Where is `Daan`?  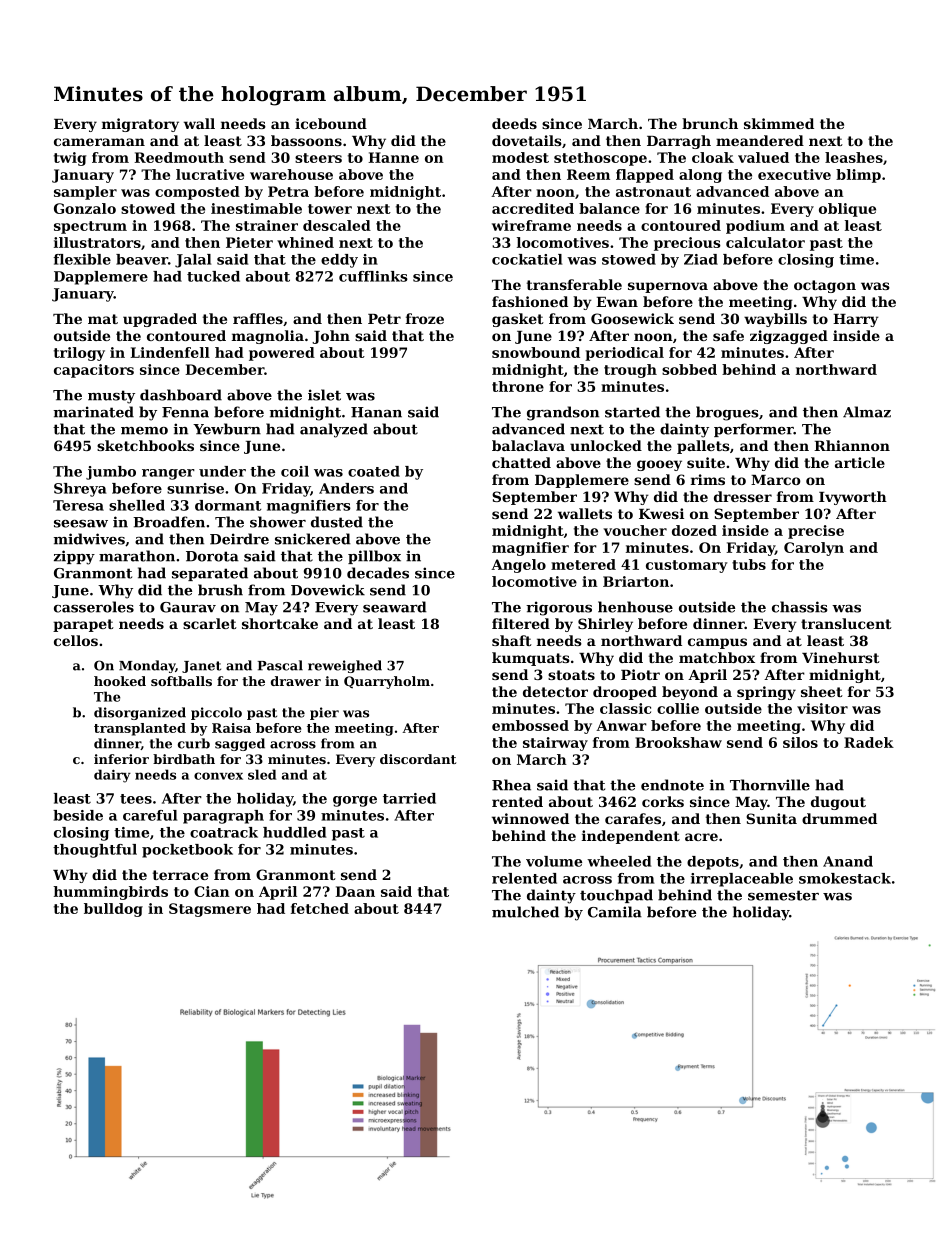
Daan is located at coordinates (355, 891).
